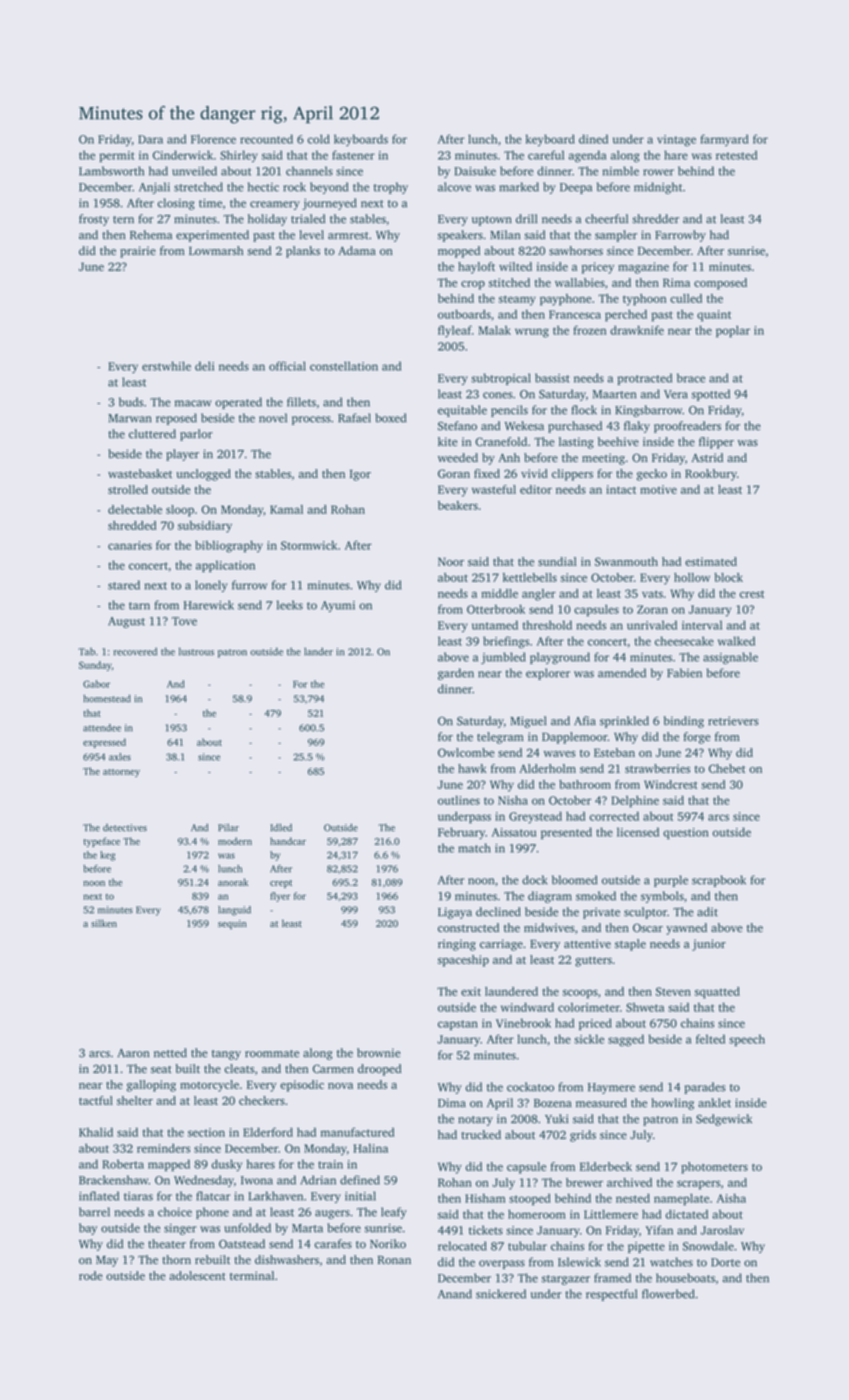  What do you see at coordinates (135, 509) in the screenshot?
I see `delectable` at bounding box center [135, 509].
